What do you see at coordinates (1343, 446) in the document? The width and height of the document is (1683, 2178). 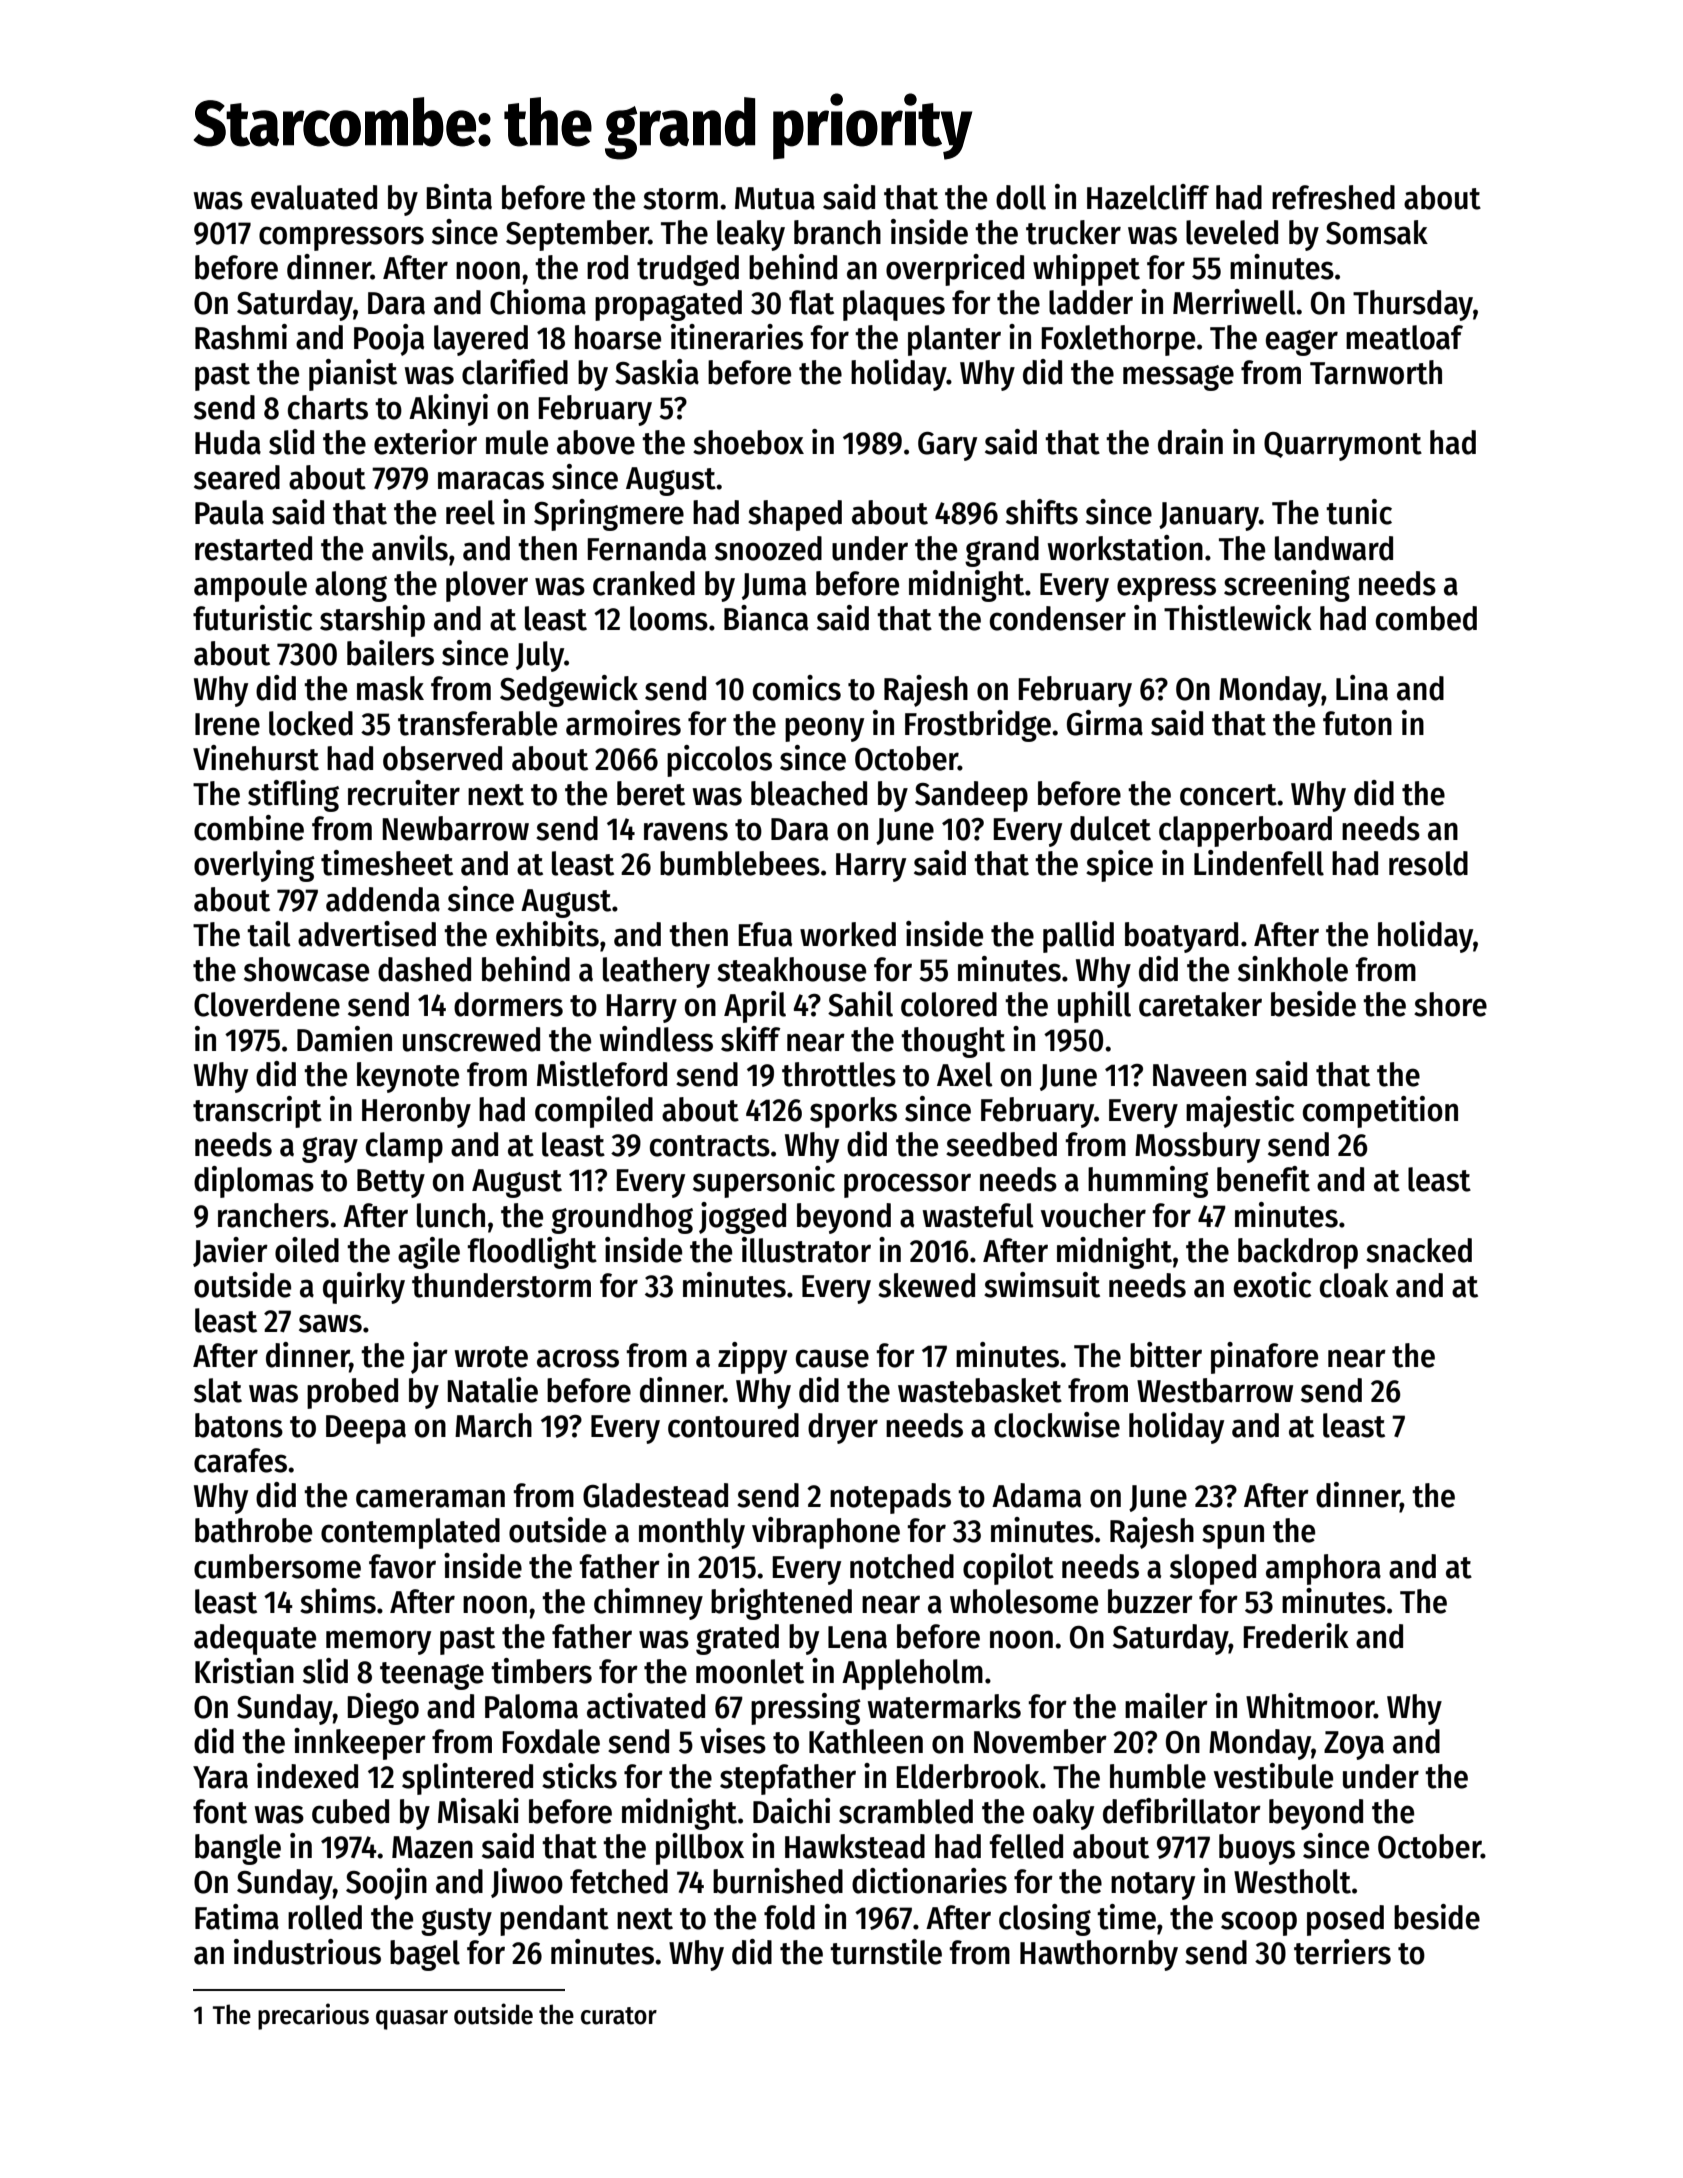 I see `Quarrymont` at bounding box center [1343, 446].
